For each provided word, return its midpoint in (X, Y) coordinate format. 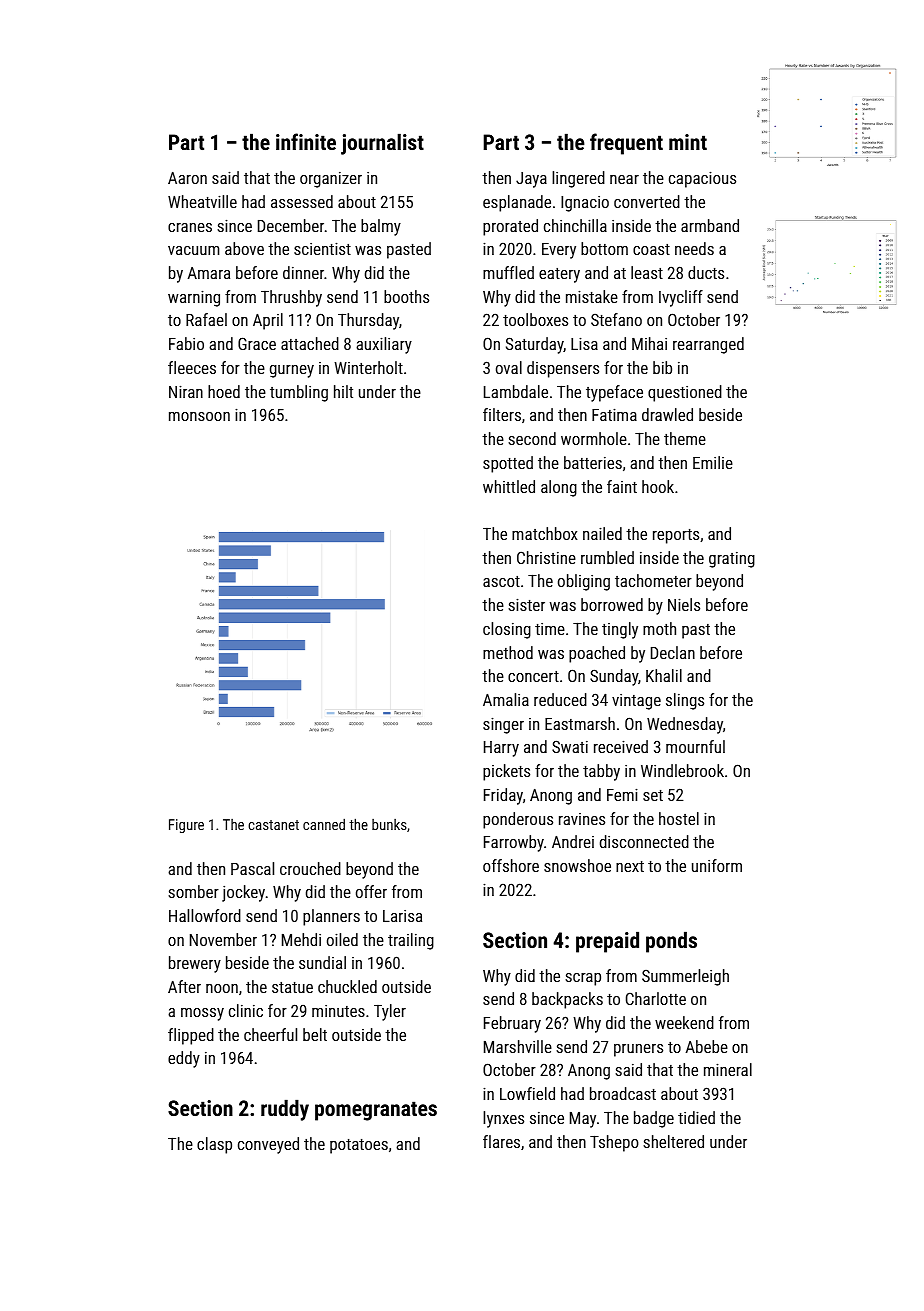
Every (559, 251)
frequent (626, 144)
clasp (214, 1145)
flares (501, 1141)
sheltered (673, 1141)
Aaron (187, 178)
